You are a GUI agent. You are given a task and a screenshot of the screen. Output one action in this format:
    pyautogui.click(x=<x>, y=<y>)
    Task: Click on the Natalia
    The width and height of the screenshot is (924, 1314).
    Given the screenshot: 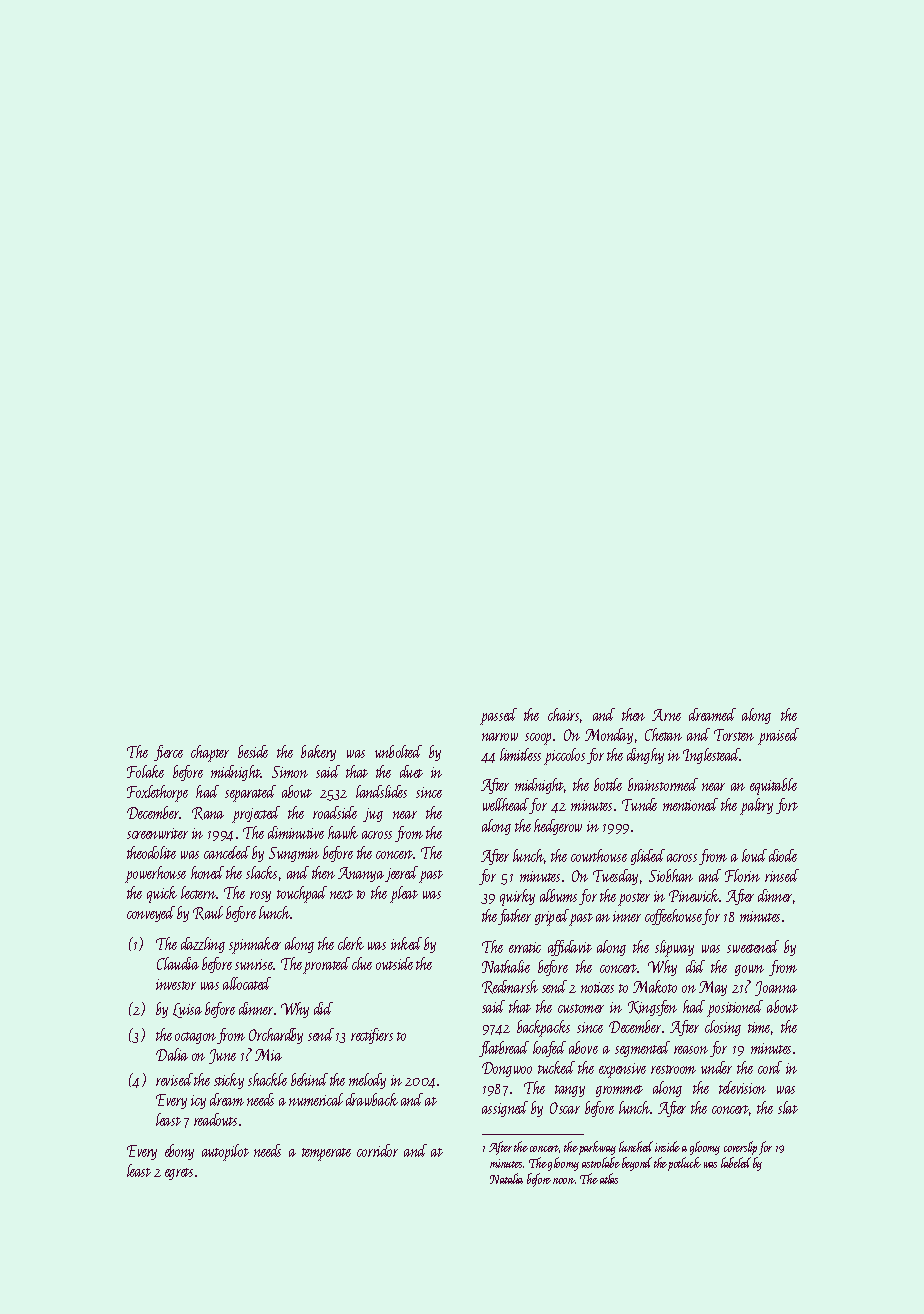 What is the action you would take?
    pyautogui.click(x=506, y=1178)
